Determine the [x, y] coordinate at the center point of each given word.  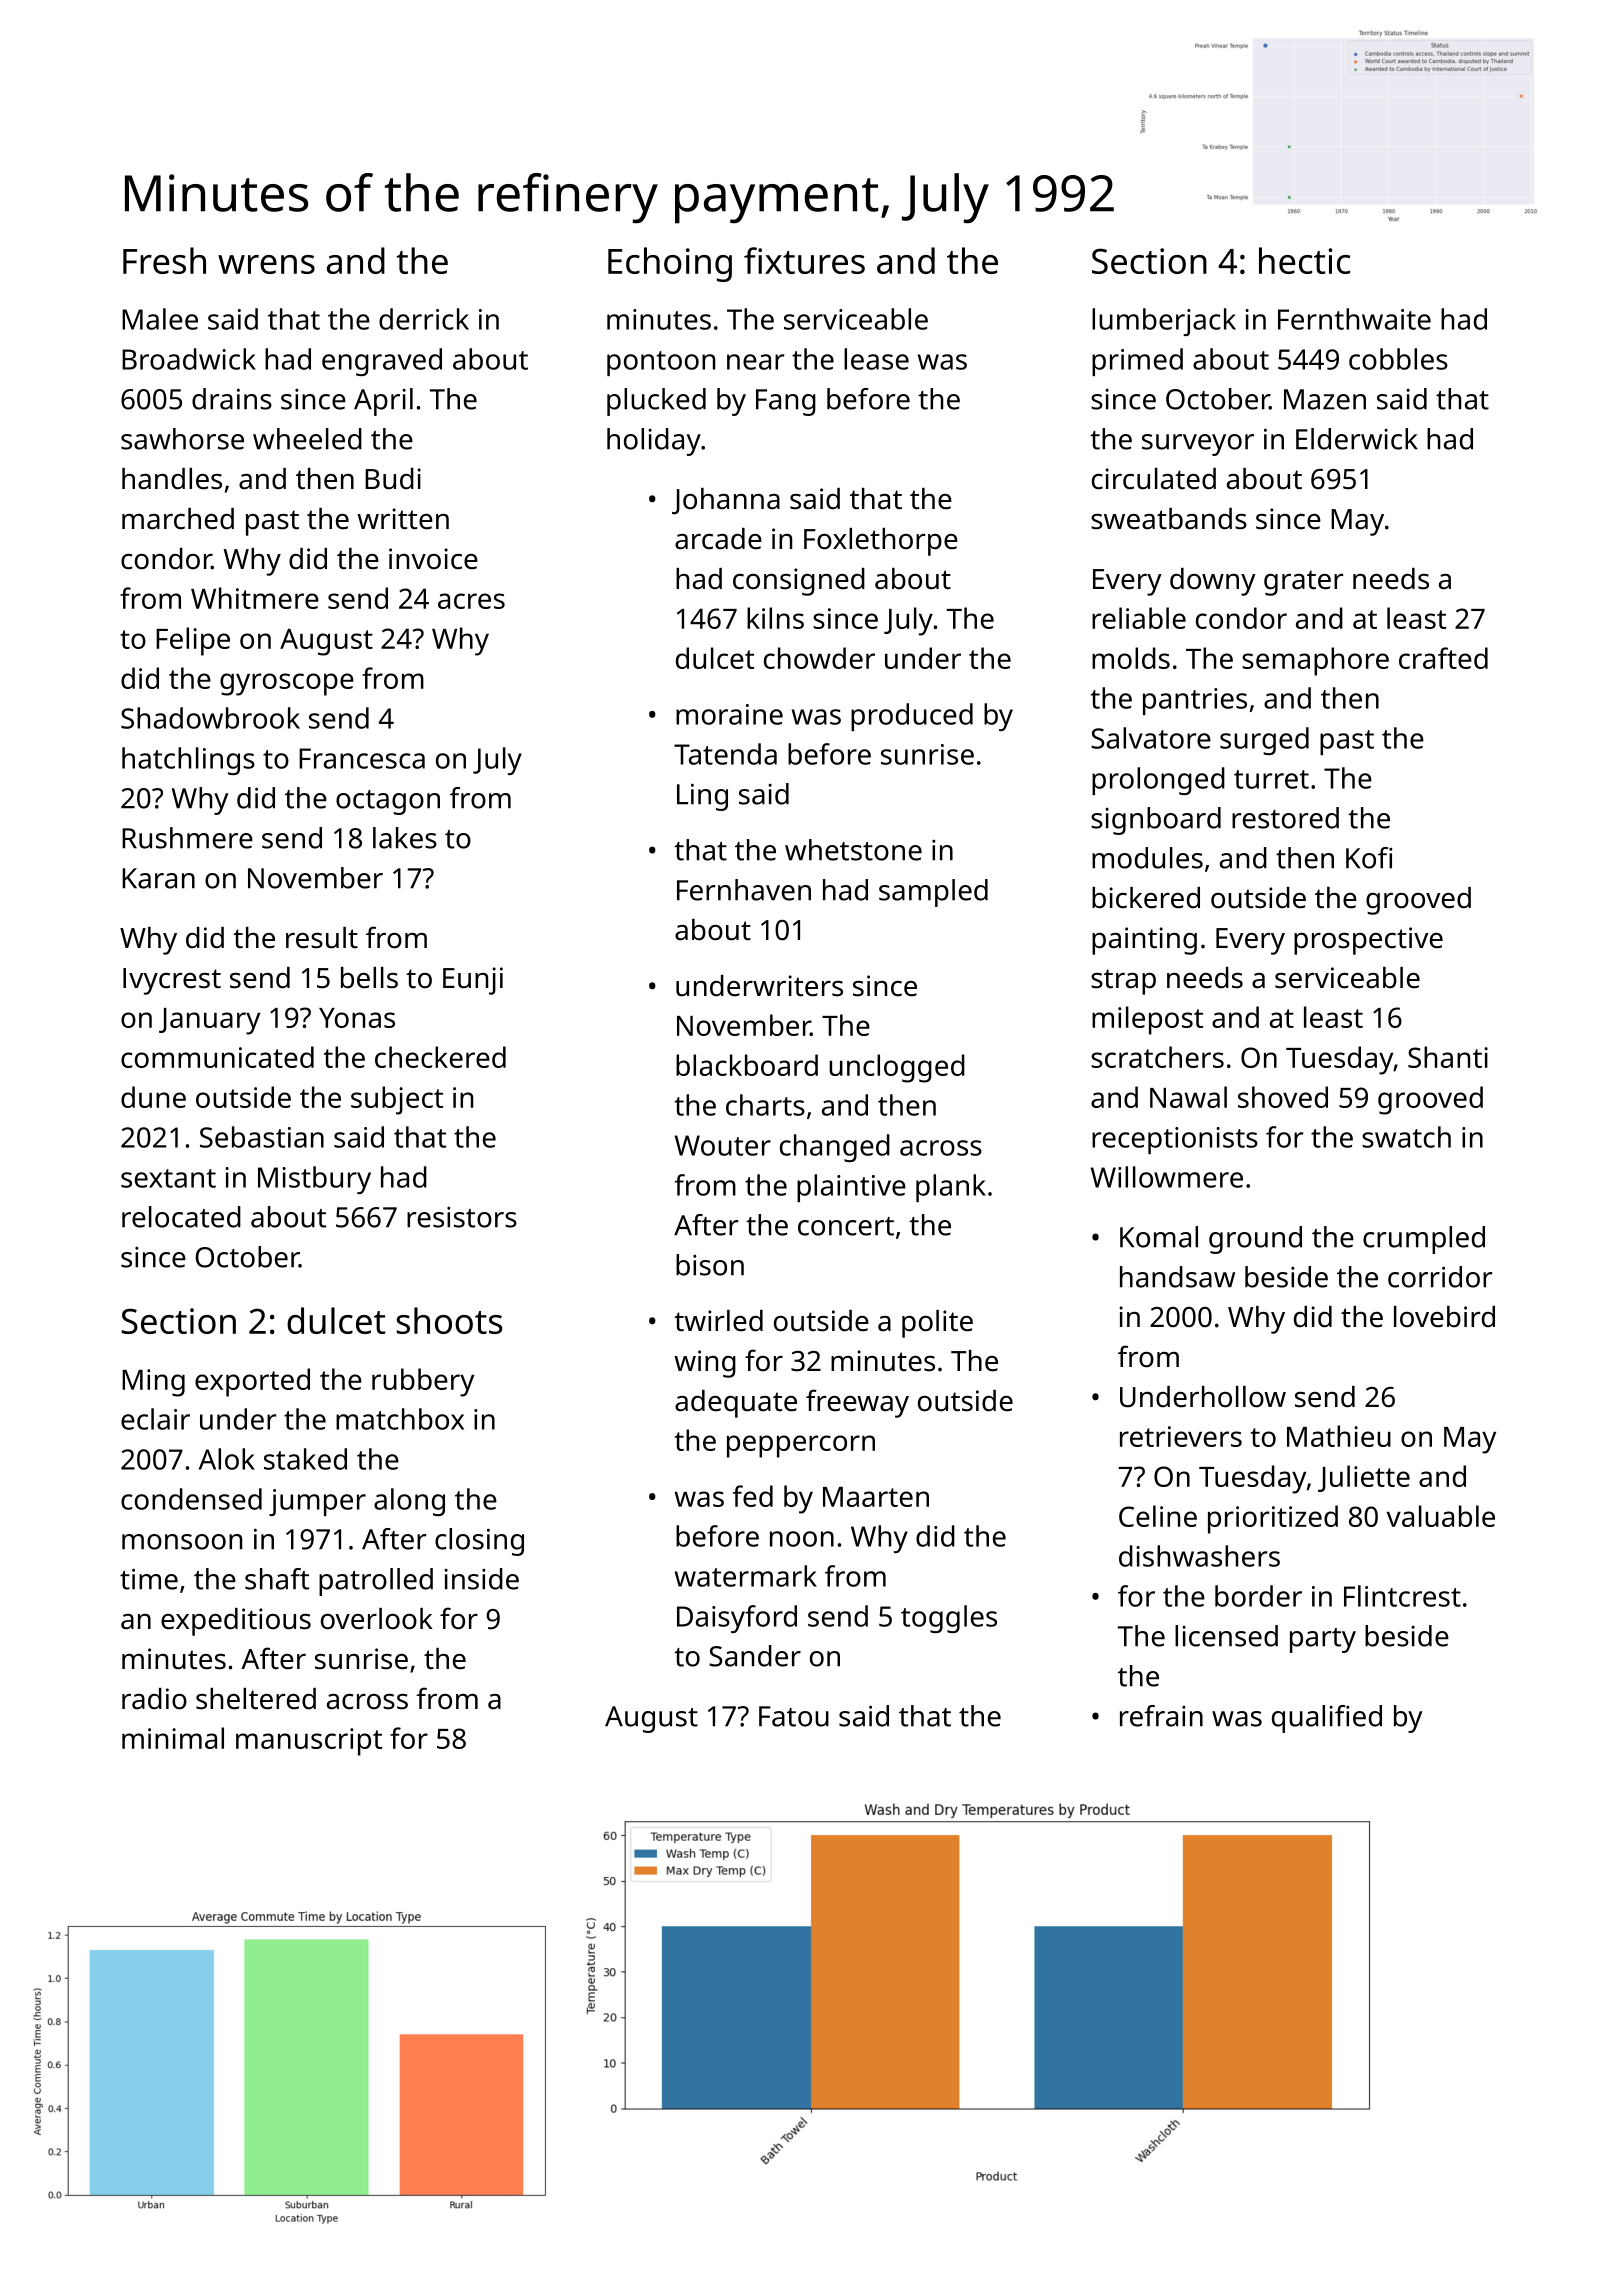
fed [753, 1496]
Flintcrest [1402, 1596]
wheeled [307, 439]
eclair [155, 1419]
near [755, 362]
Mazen [1325, 399]
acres [471, 601]
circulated [1154, 479]
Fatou [794, 1716]
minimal [173, 1738]
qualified [1327, 1719]
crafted [1443, 658]
